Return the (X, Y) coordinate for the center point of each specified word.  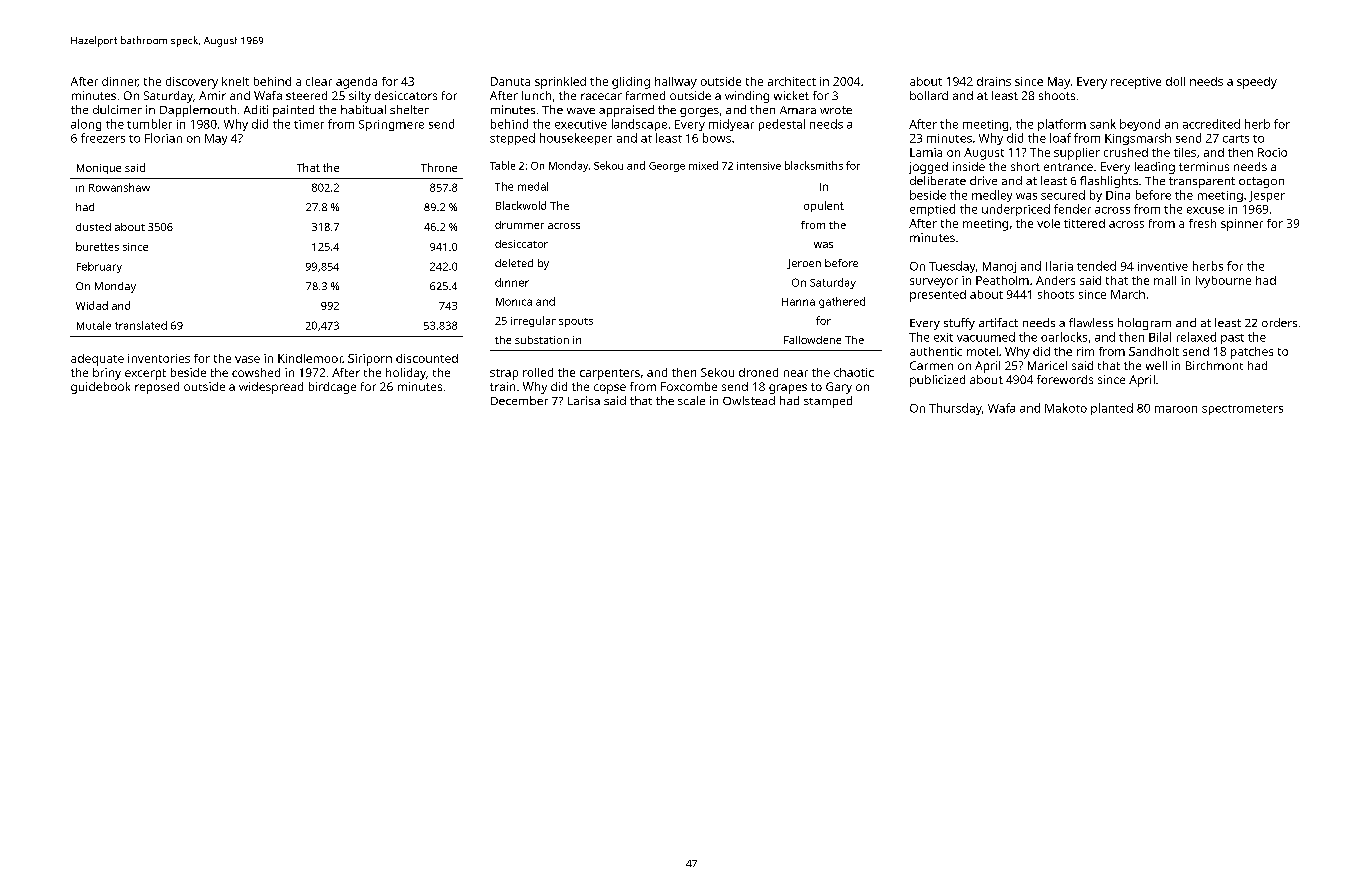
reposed (157, 388)
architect (792, 81)
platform (1062, 125)
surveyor (934, 283)
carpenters (610, 374)
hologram (1144, 324)
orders (1279, 322)
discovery (192, 83)
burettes (97, 246)
